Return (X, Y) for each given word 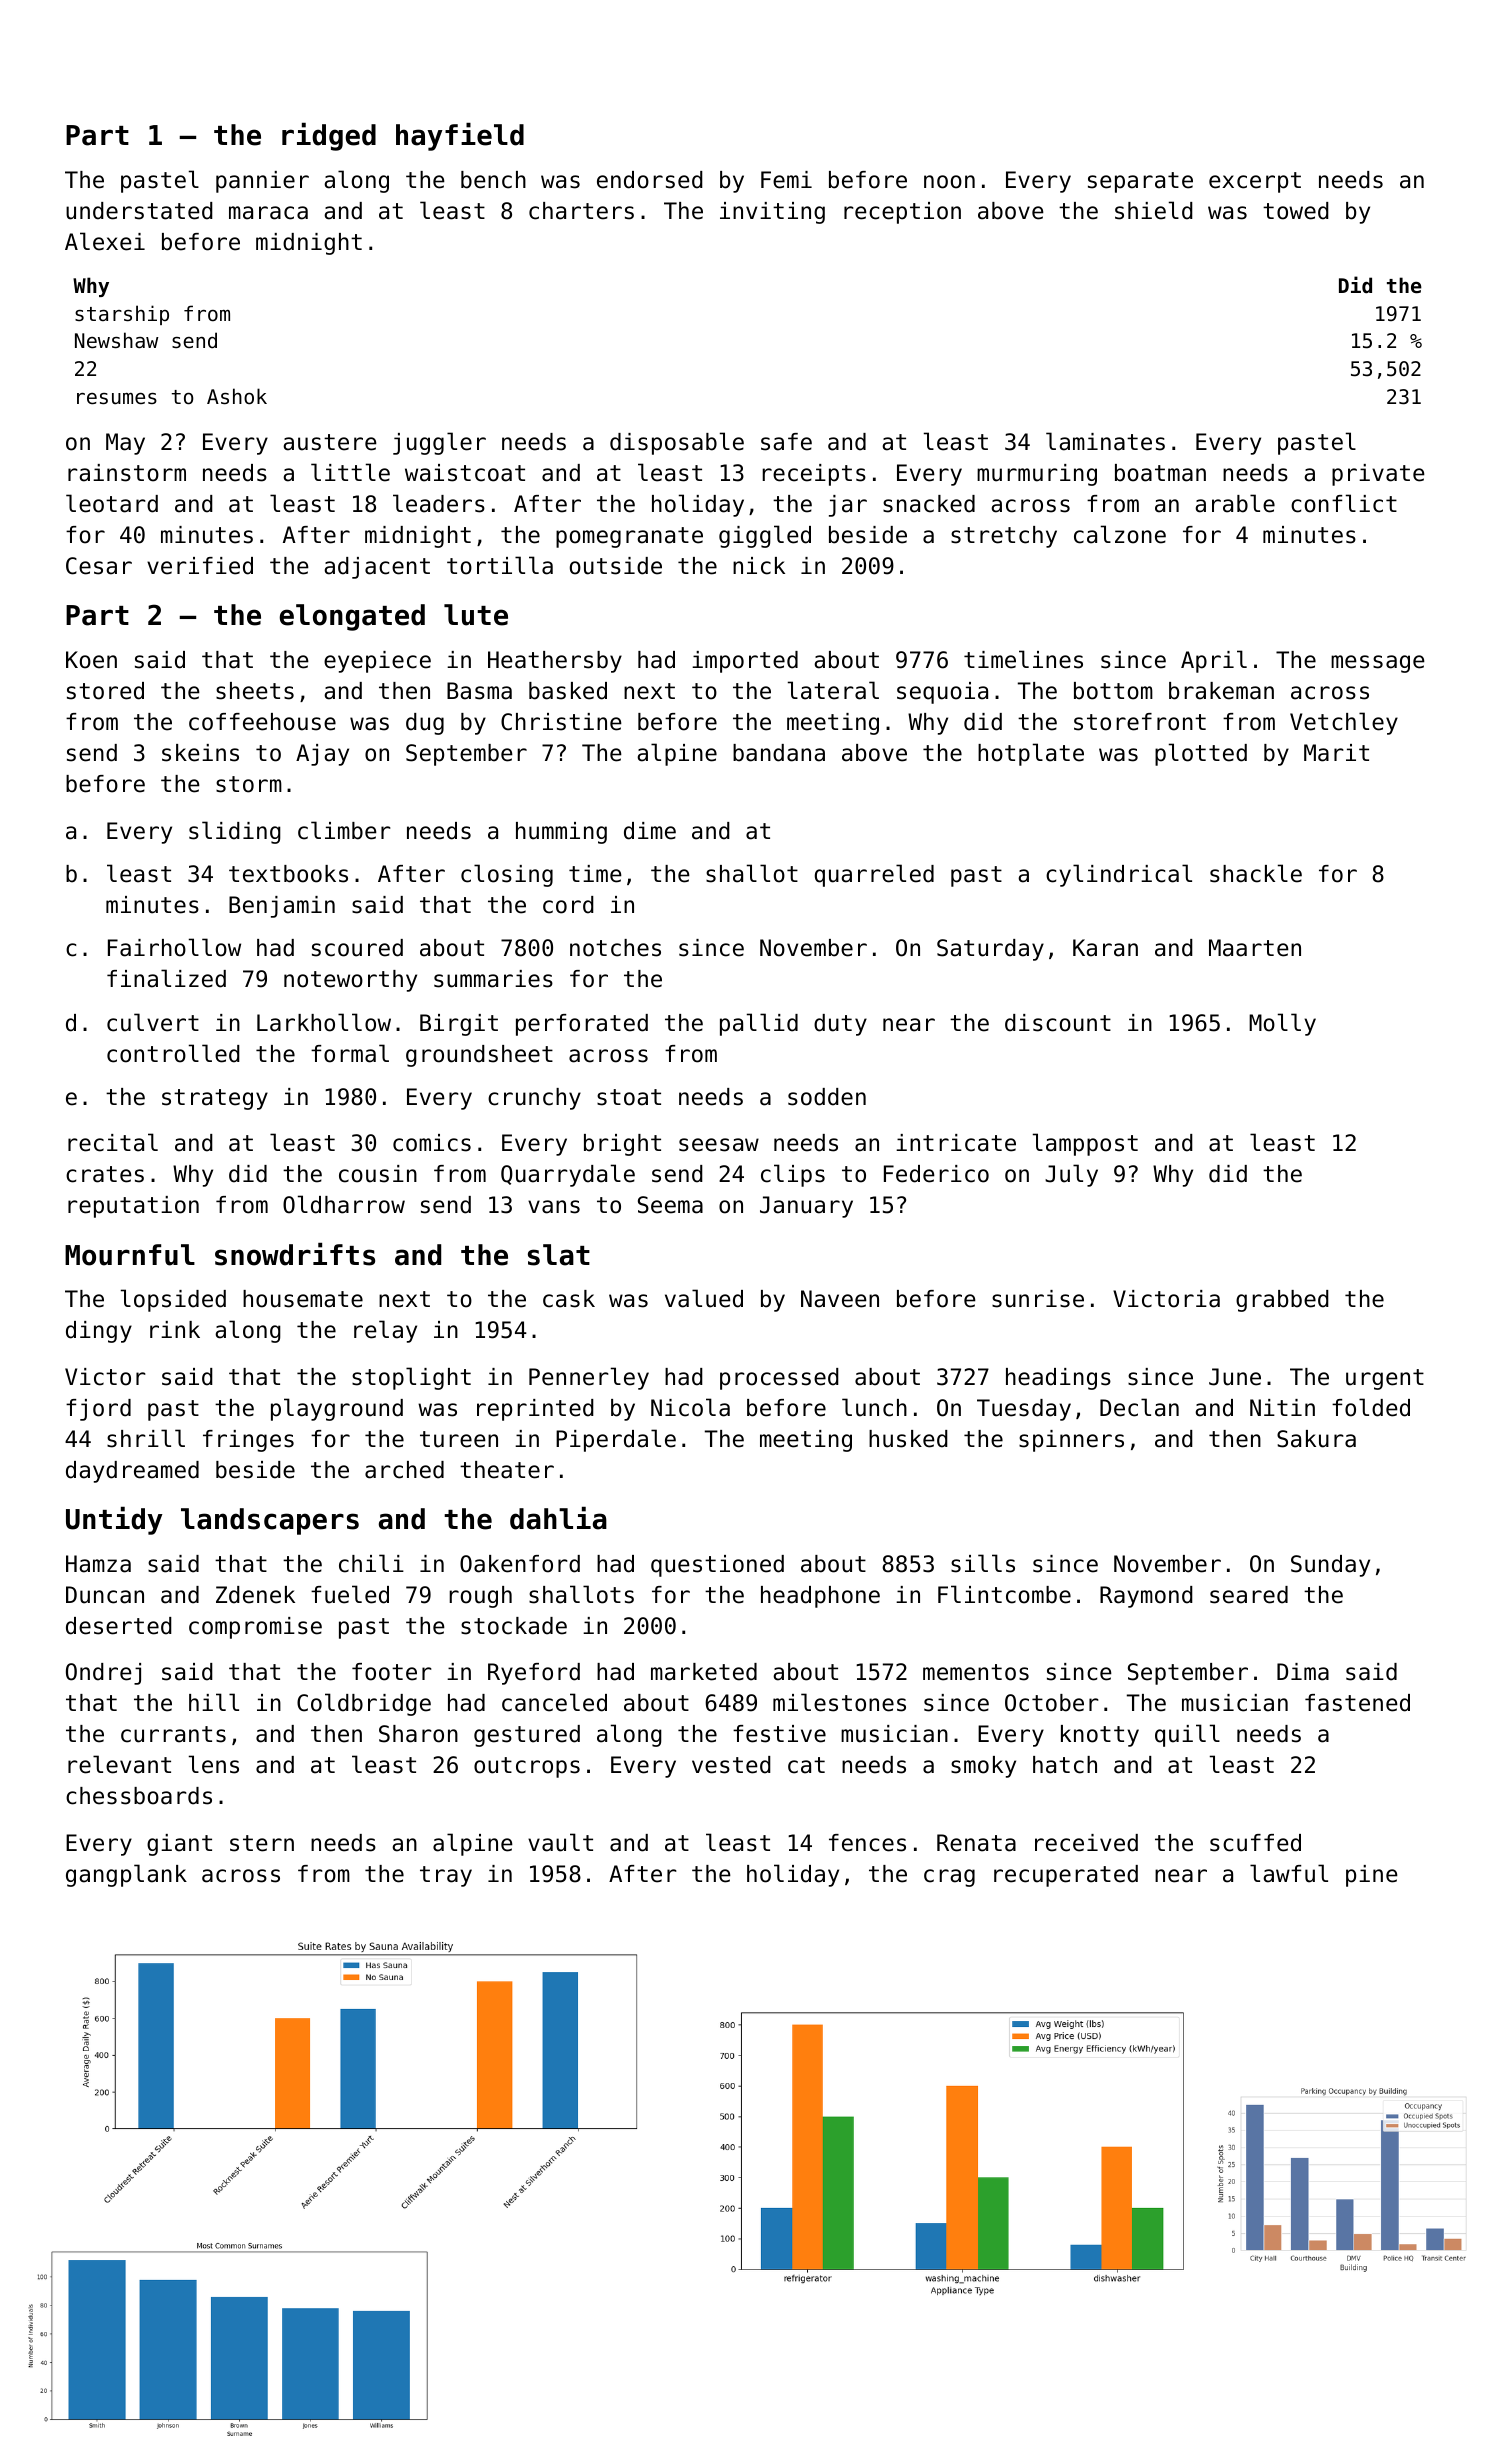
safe (786, 442)
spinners (1071, 1441)
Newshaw (117, 340)
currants (173, 1734)
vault (560, 1842)
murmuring (1037, 475)
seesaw (719, 1145)
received (1086, 1843)
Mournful (130, 1255)
